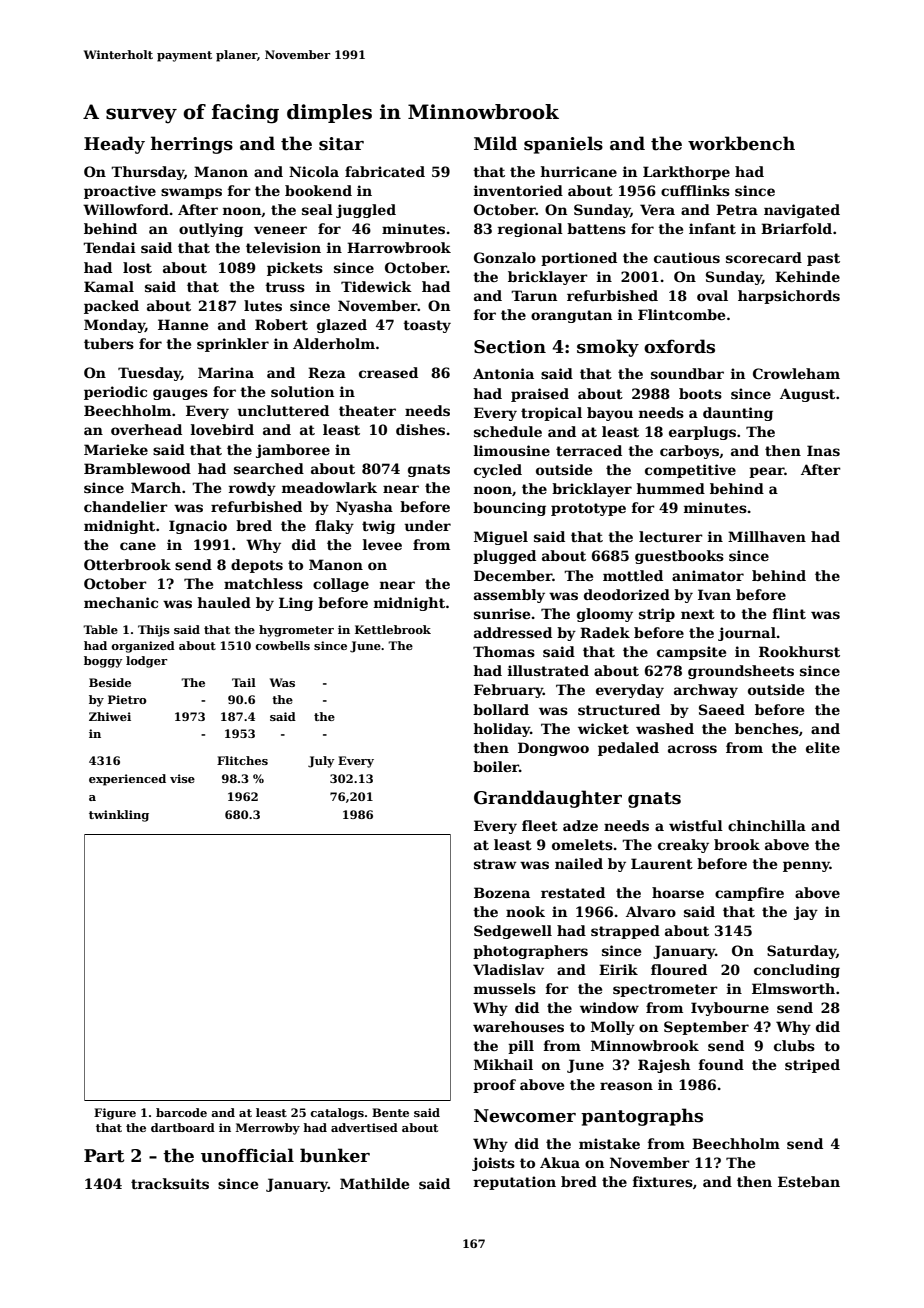  Describe the element at coordinates (170, 1183) in the screenshot. I see `tracksuits` at that location.
